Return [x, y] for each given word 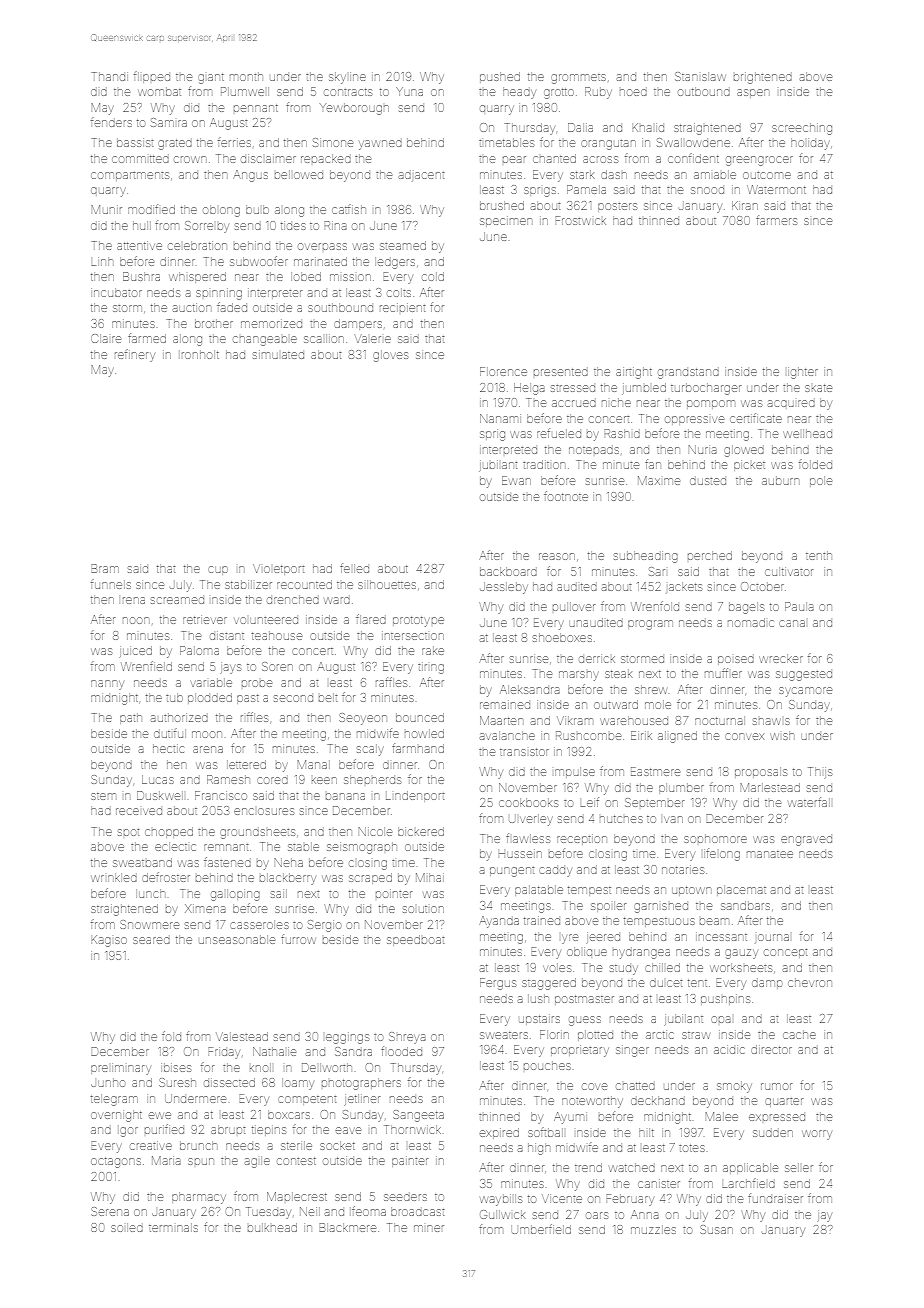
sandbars [745, 905]
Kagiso [109, 941]
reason [557, 556]
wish [782, 735]
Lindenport [415, 796]
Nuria [702, 449]
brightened [763, 78]
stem [103, 796]
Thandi [110, 76]
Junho [108, 1082]
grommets [578, 79]
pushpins [725, 1000]
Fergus [498, 984]
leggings [347, 1039]
